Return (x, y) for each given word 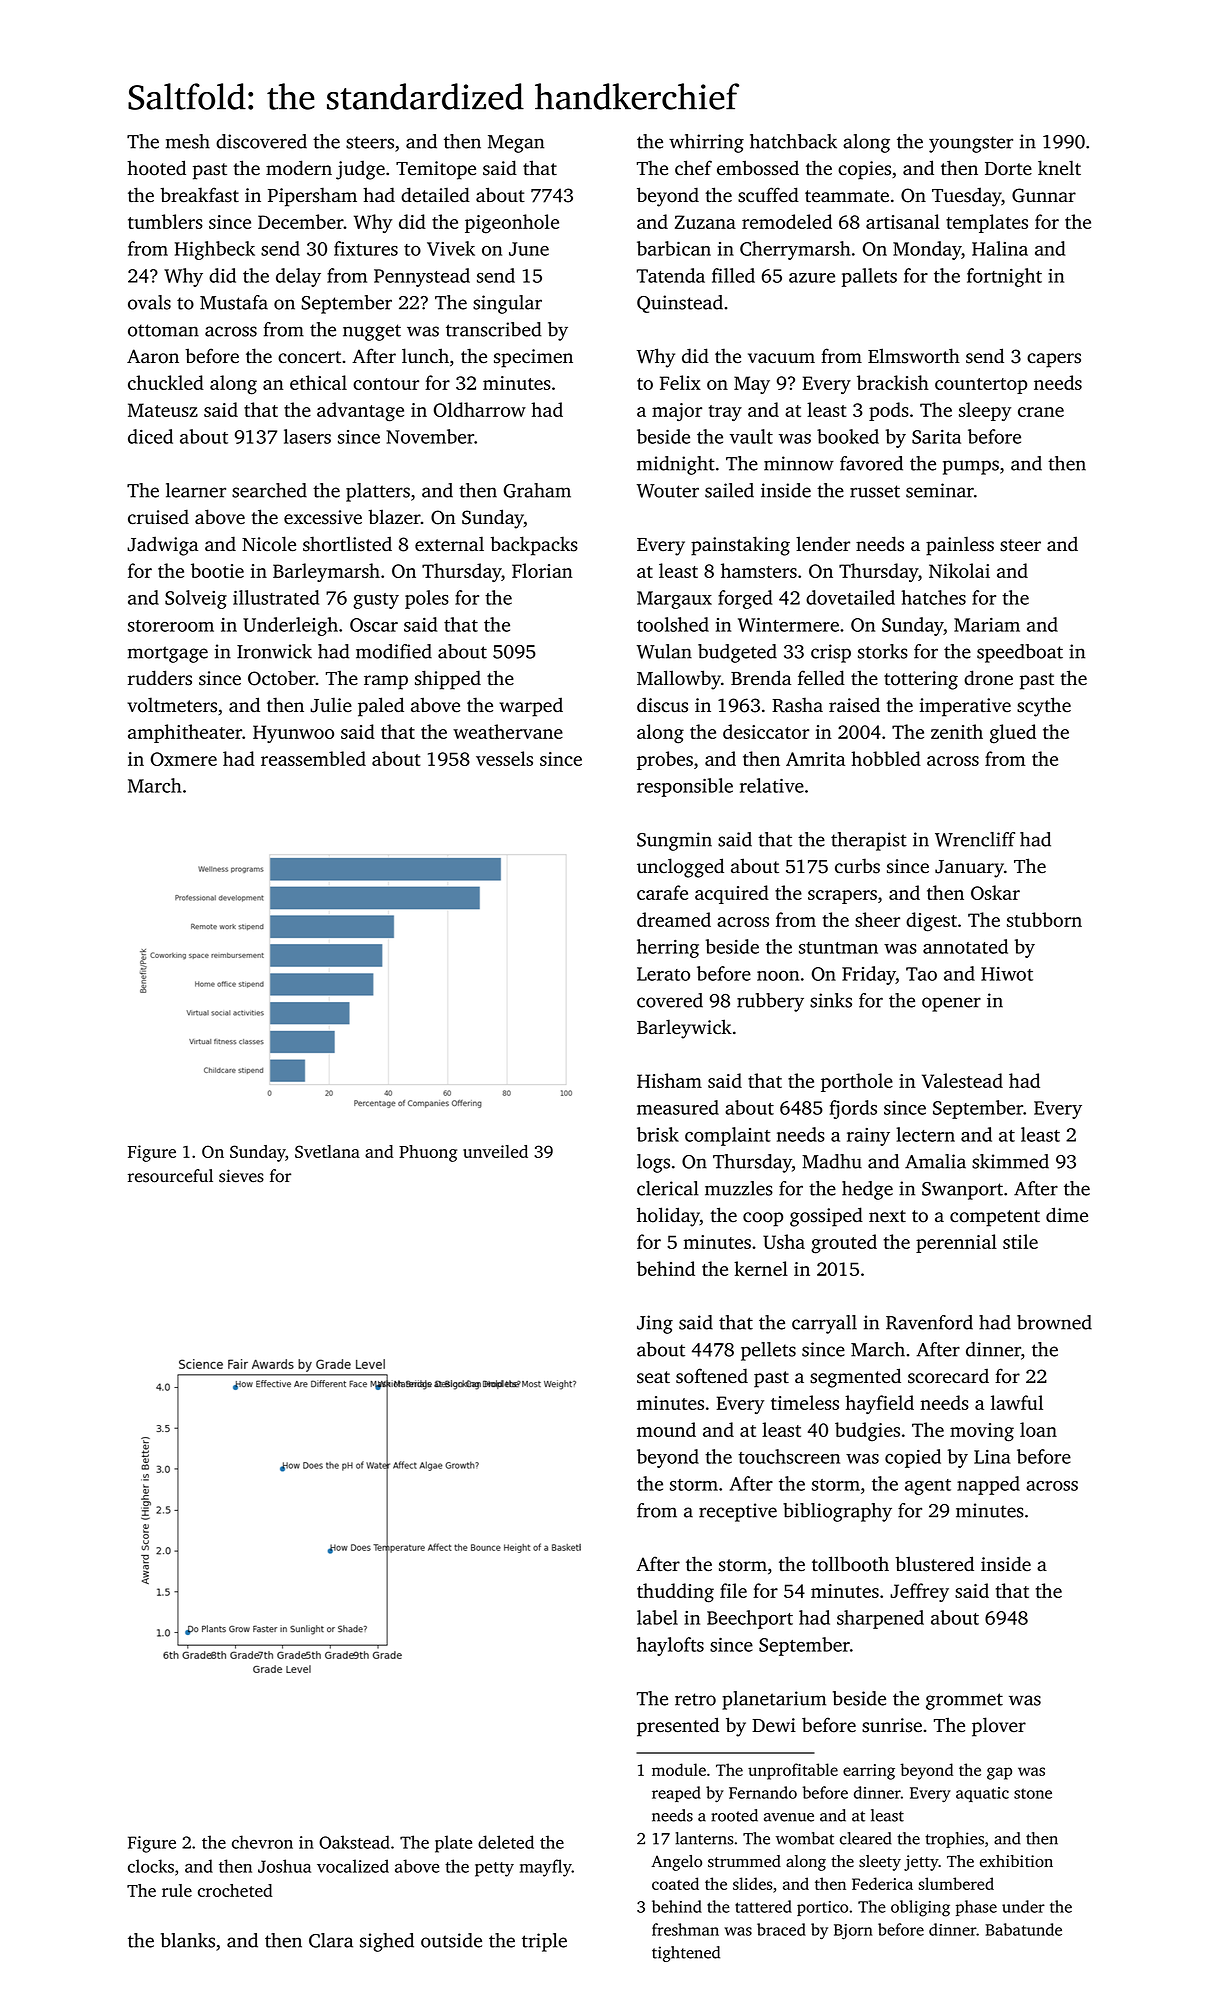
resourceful (170, 1176)
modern (299, 168)
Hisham (669, 1080)
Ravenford (929, 1322)
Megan (516, 144)
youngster (971, 144)
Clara (331, 1940)
